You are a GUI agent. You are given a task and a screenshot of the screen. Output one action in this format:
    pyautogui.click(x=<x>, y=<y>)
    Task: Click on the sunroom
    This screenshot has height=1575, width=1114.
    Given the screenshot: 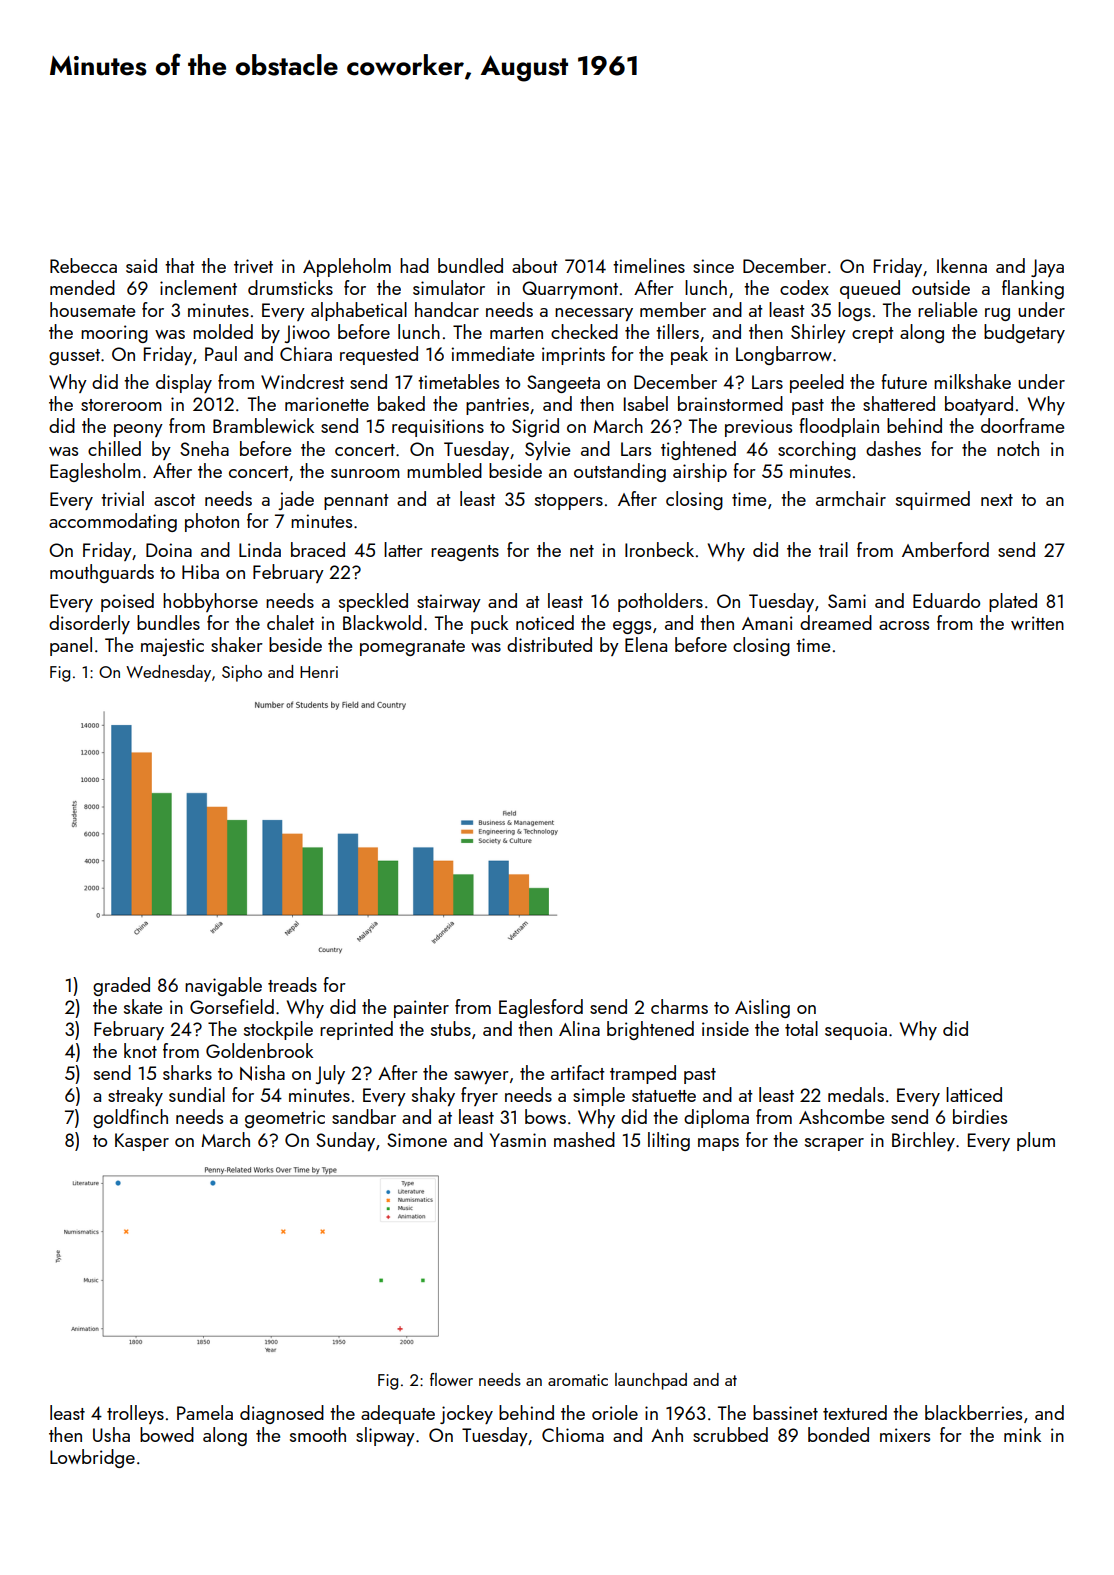 What is the action you would take?
    pyautogui.click(x=365, y=473)
